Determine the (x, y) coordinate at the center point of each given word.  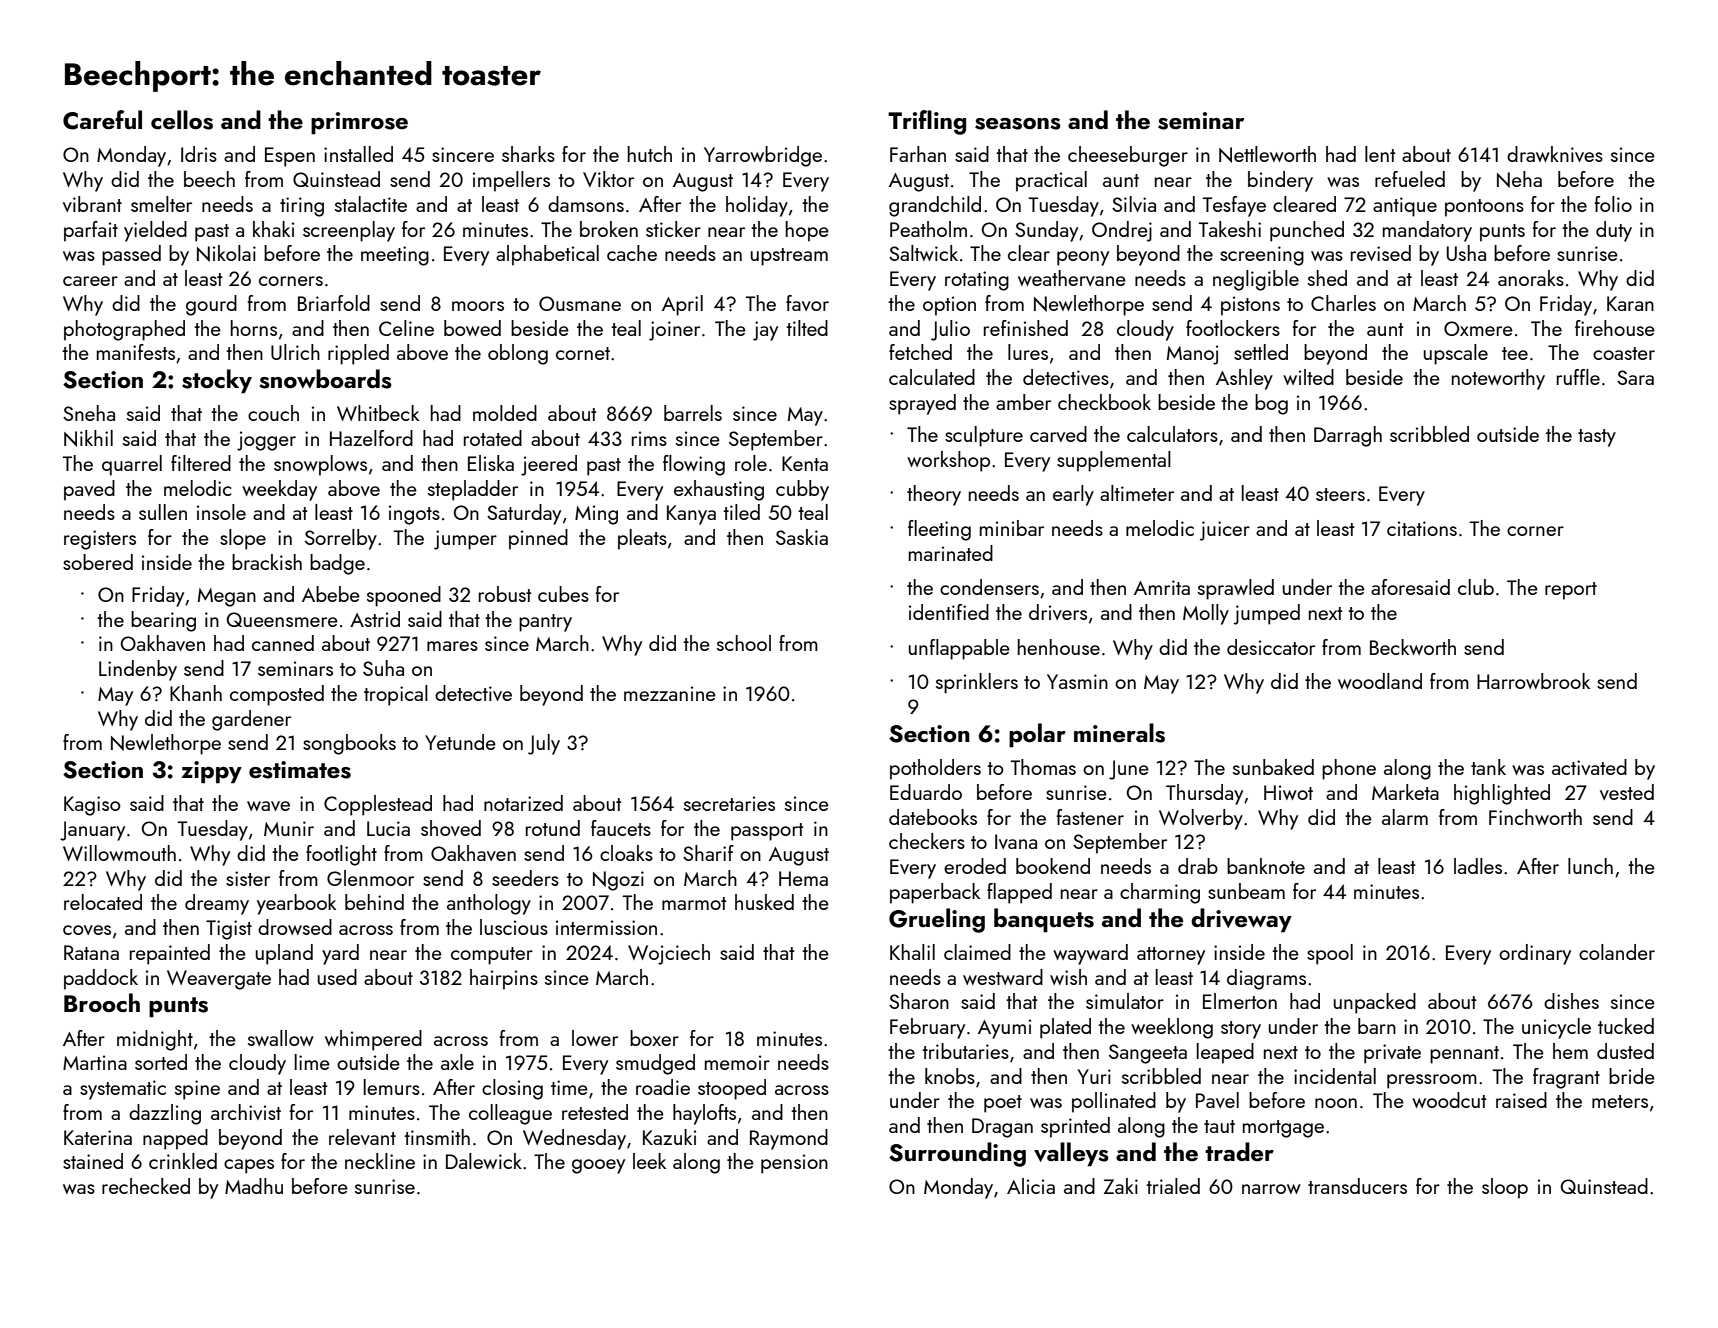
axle (457, 1062)
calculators (1172, 434)
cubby (802, 490)
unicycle (1556, 1028)
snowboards (325, 379)
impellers (511, 181)
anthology (489, 904)
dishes (1571, 1001)
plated (1065, 1028)
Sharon (919, 1001)
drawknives (1555, 154)
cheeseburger (1128, 156)
